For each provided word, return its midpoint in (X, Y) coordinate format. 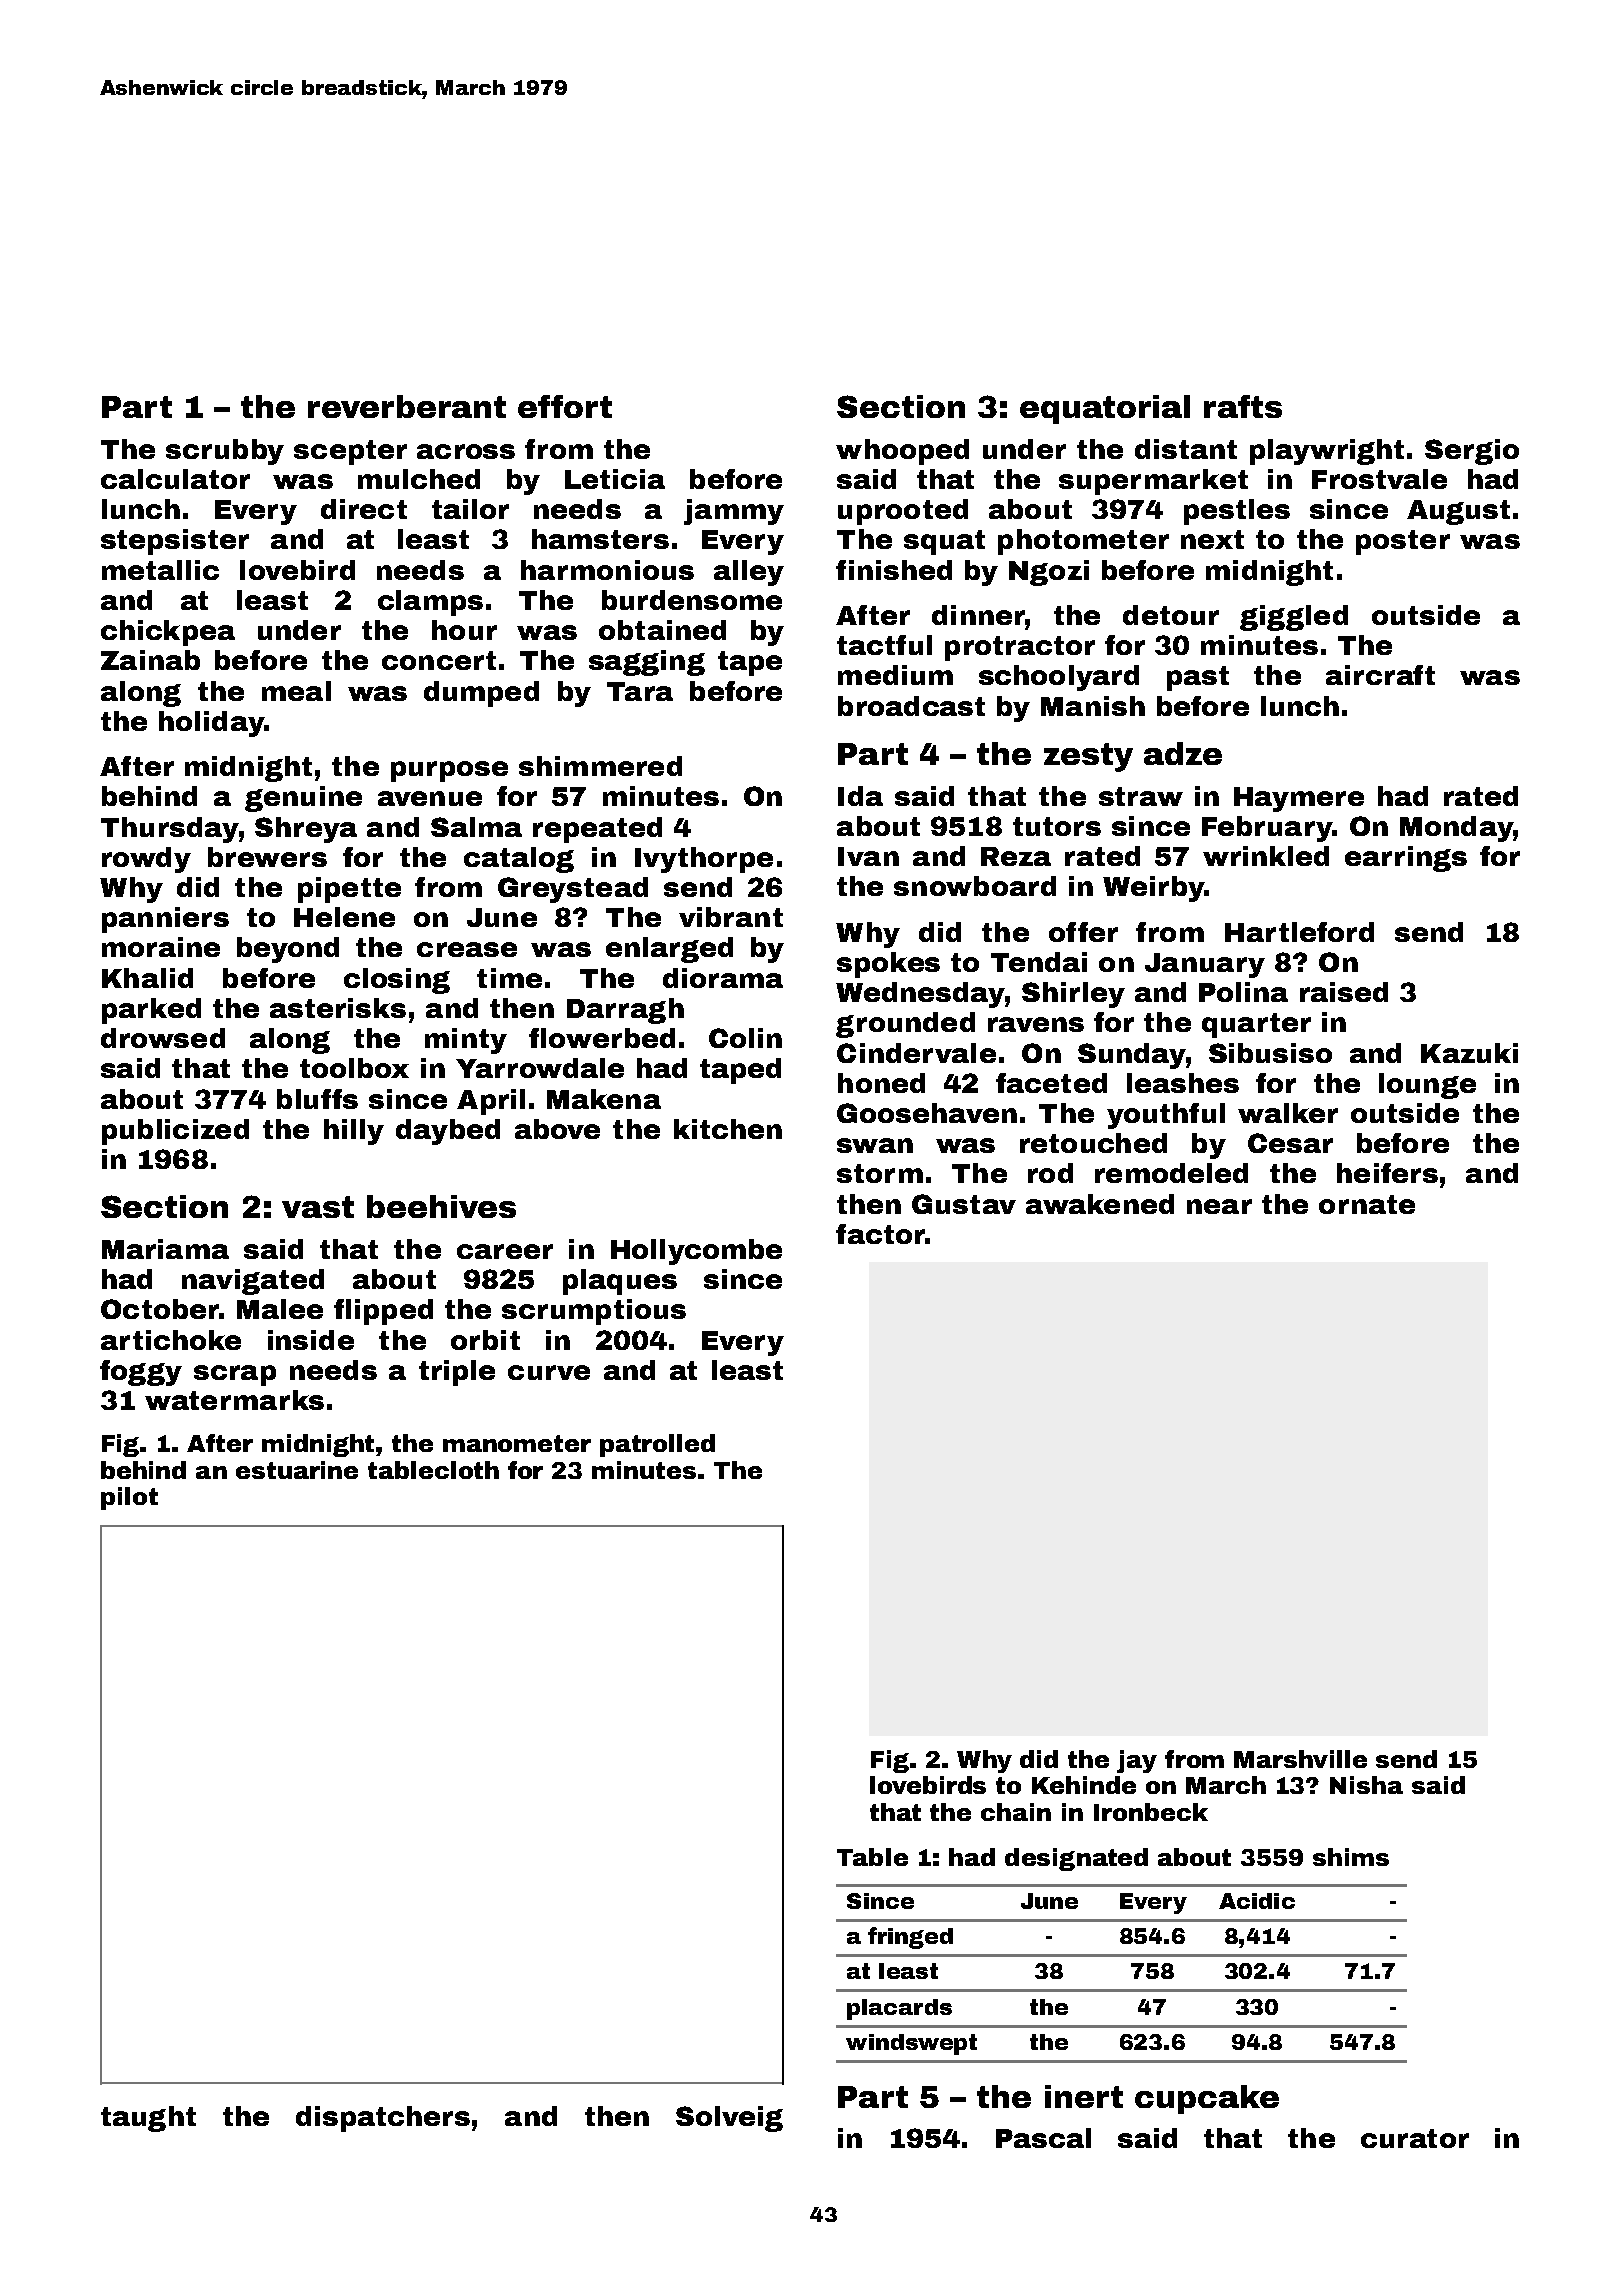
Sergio (1472, 452)
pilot (129, 1498)
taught (148, 2119)
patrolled (657, 1445)
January (1205, 965)
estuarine (297, 1470)
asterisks (338, 1008)
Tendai (1039, 962)
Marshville (1300, 1759)
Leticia (615, 479)
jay (1137, 1761)
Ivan (868, 856)
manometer (517, 1443)
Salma (476, 827)
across (466, 451)
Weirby (1153, 889)
